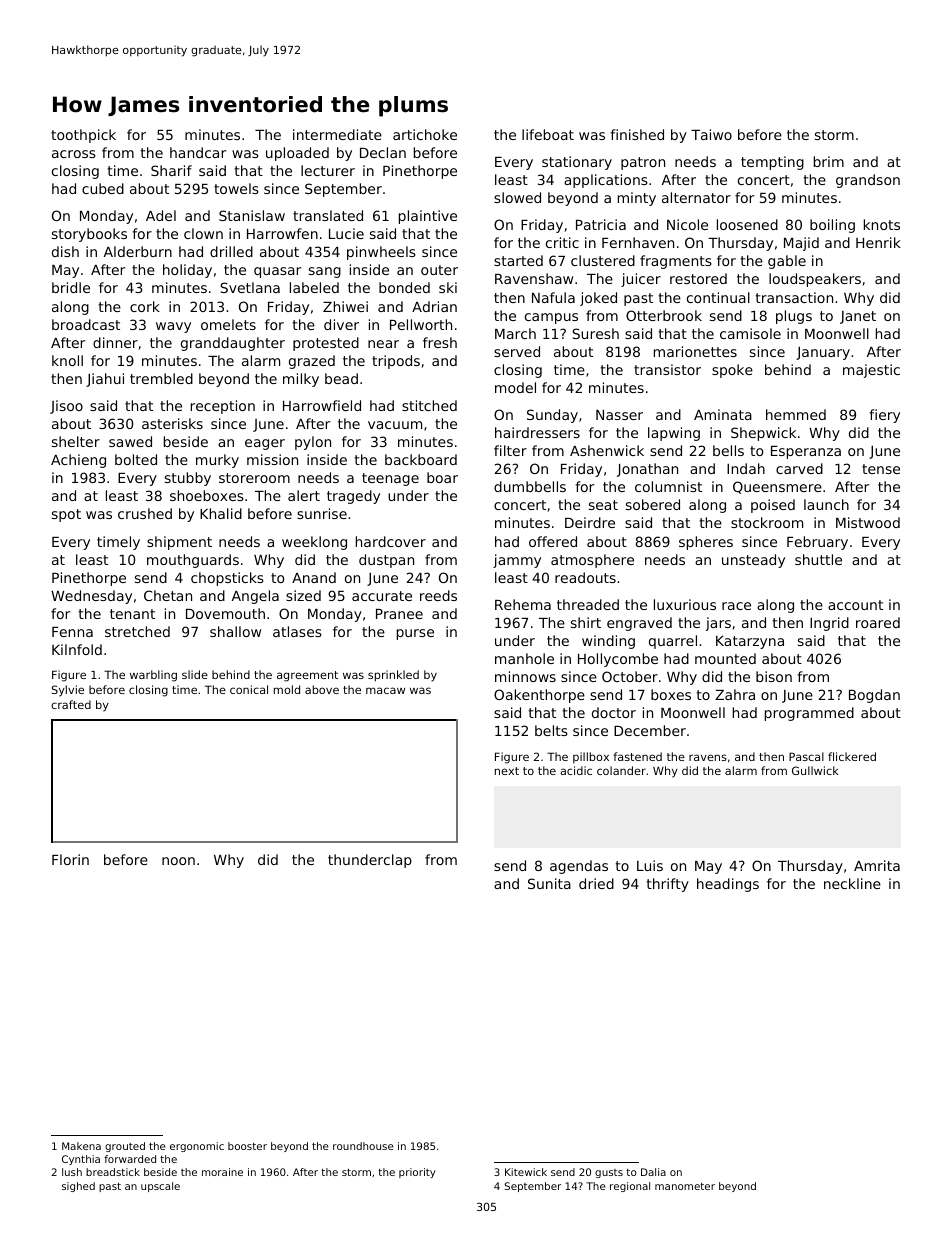 The image size is (952, 1233). I want to click on Nafula, so click(553, 297).
